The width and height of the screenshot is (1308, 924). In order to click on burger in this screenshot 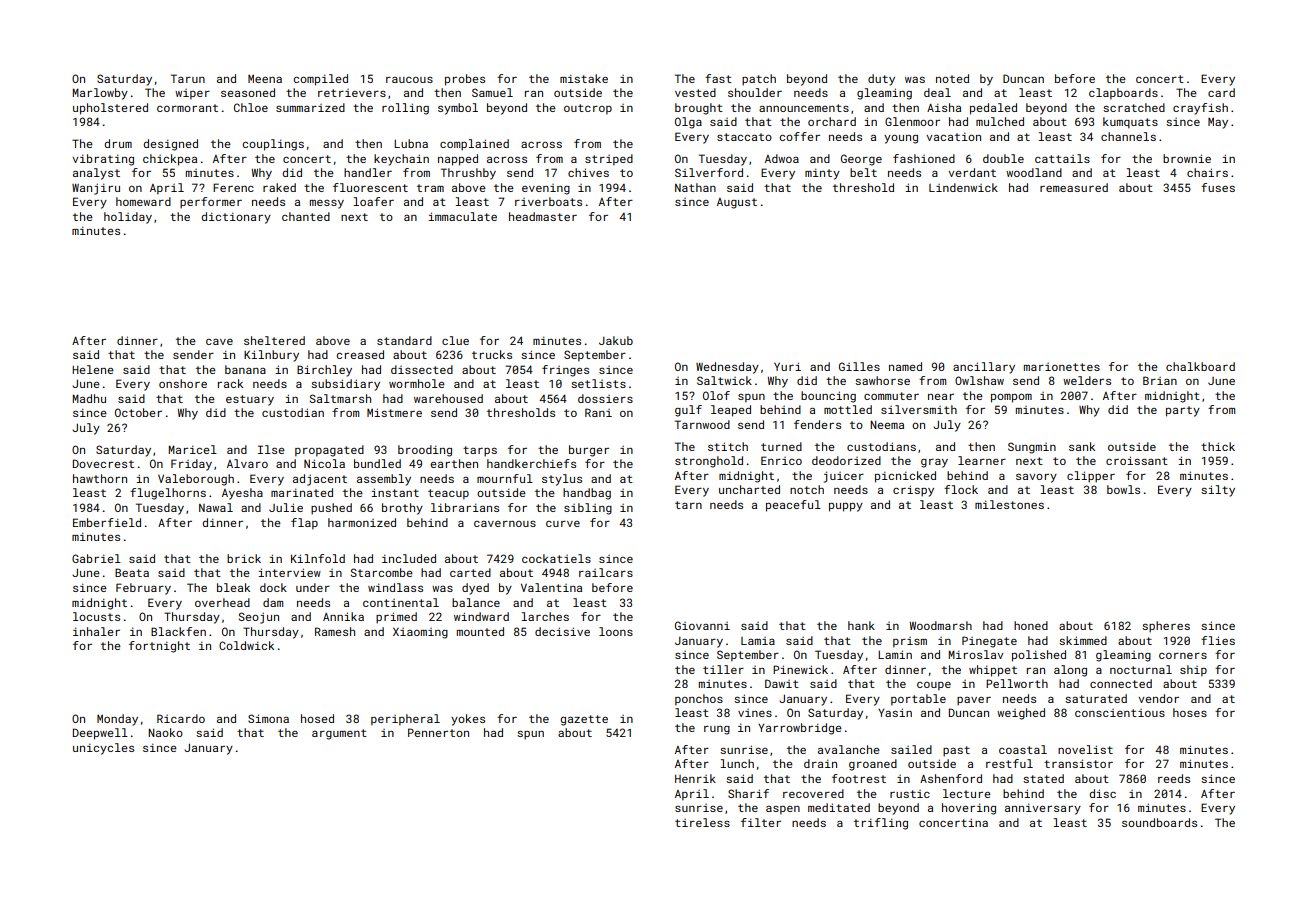, I will do `click(589, 451)`.
